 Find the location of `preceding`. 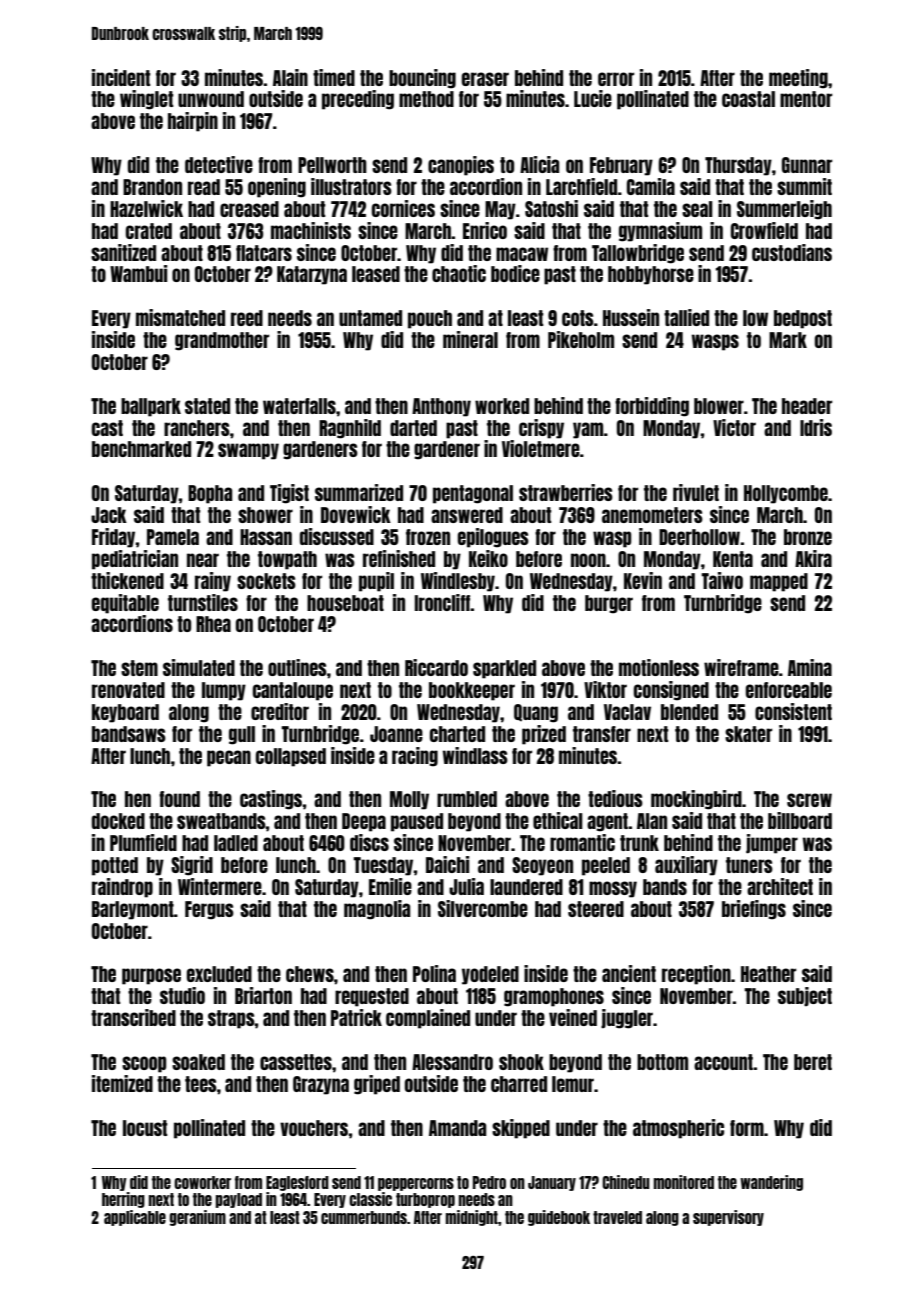

preceding is located at coordinates (358, 100).
